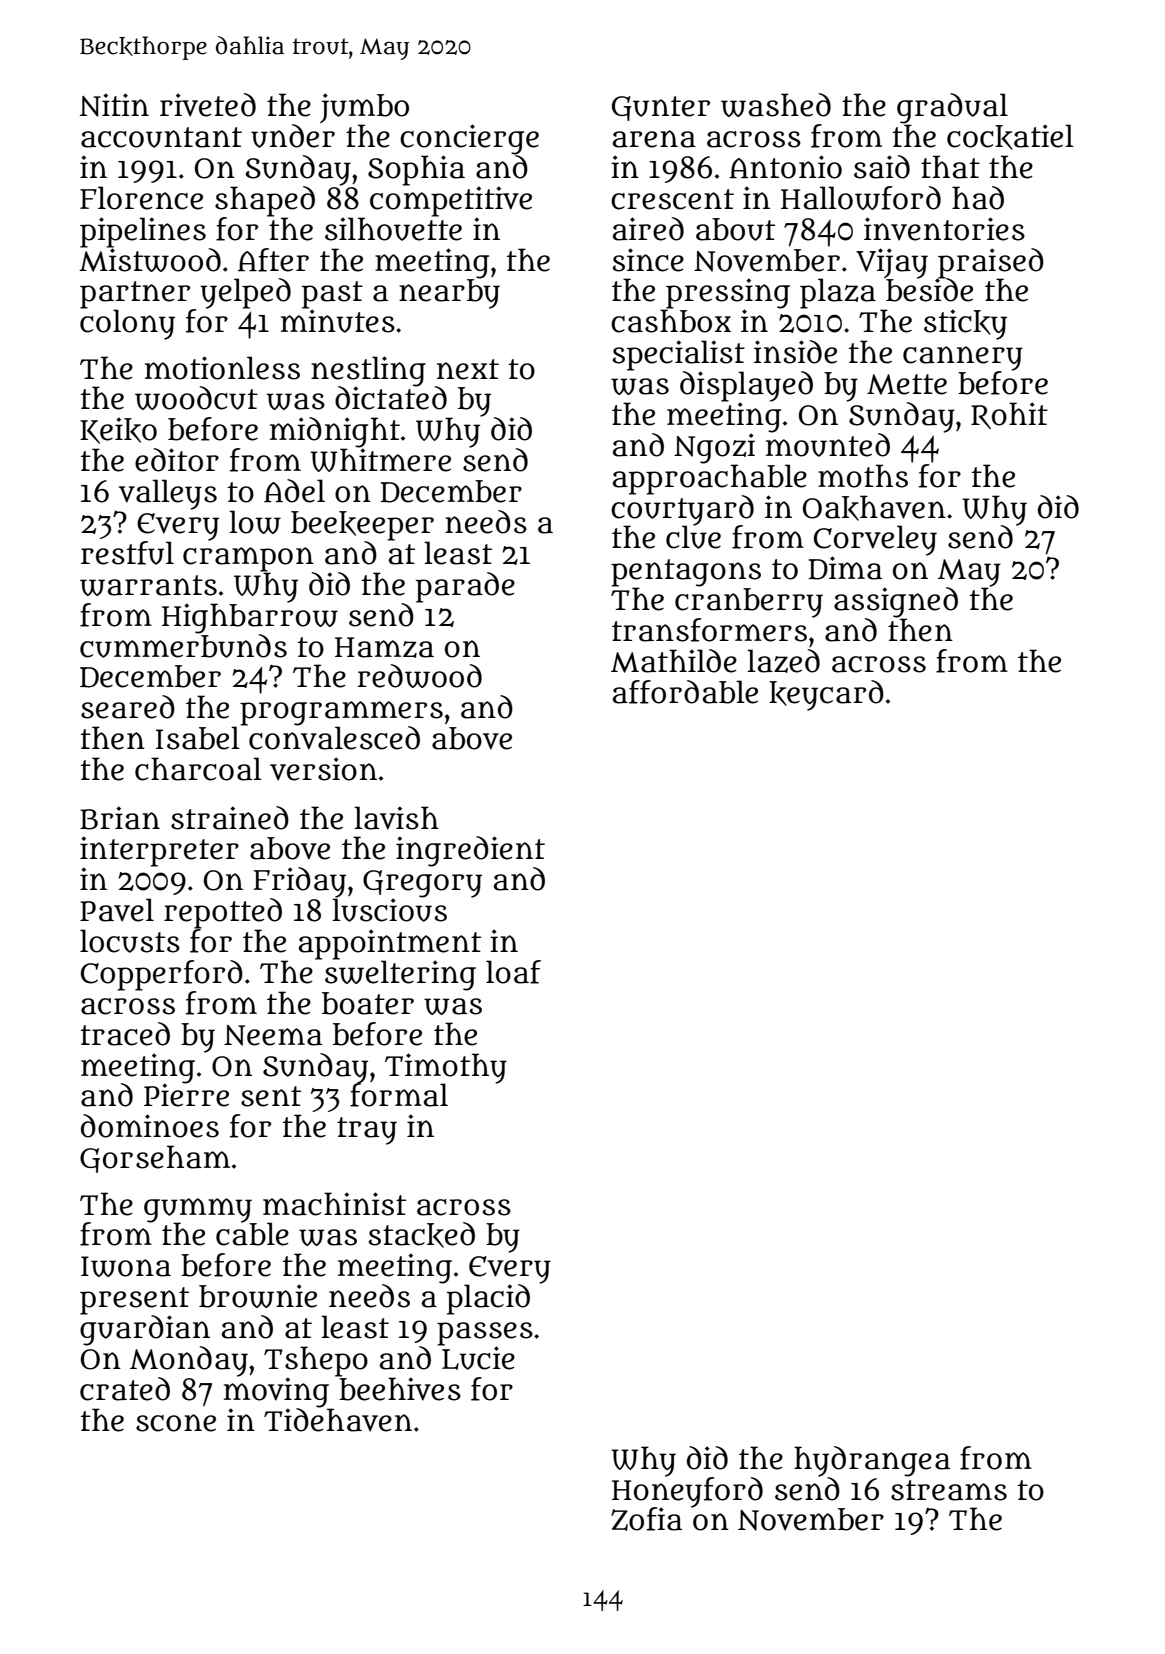 The width and height of the document is (1165, 1654). What do you see at coordinates (896, 602) in the document?
I see `assigned` at bounding box center [896, 602].
